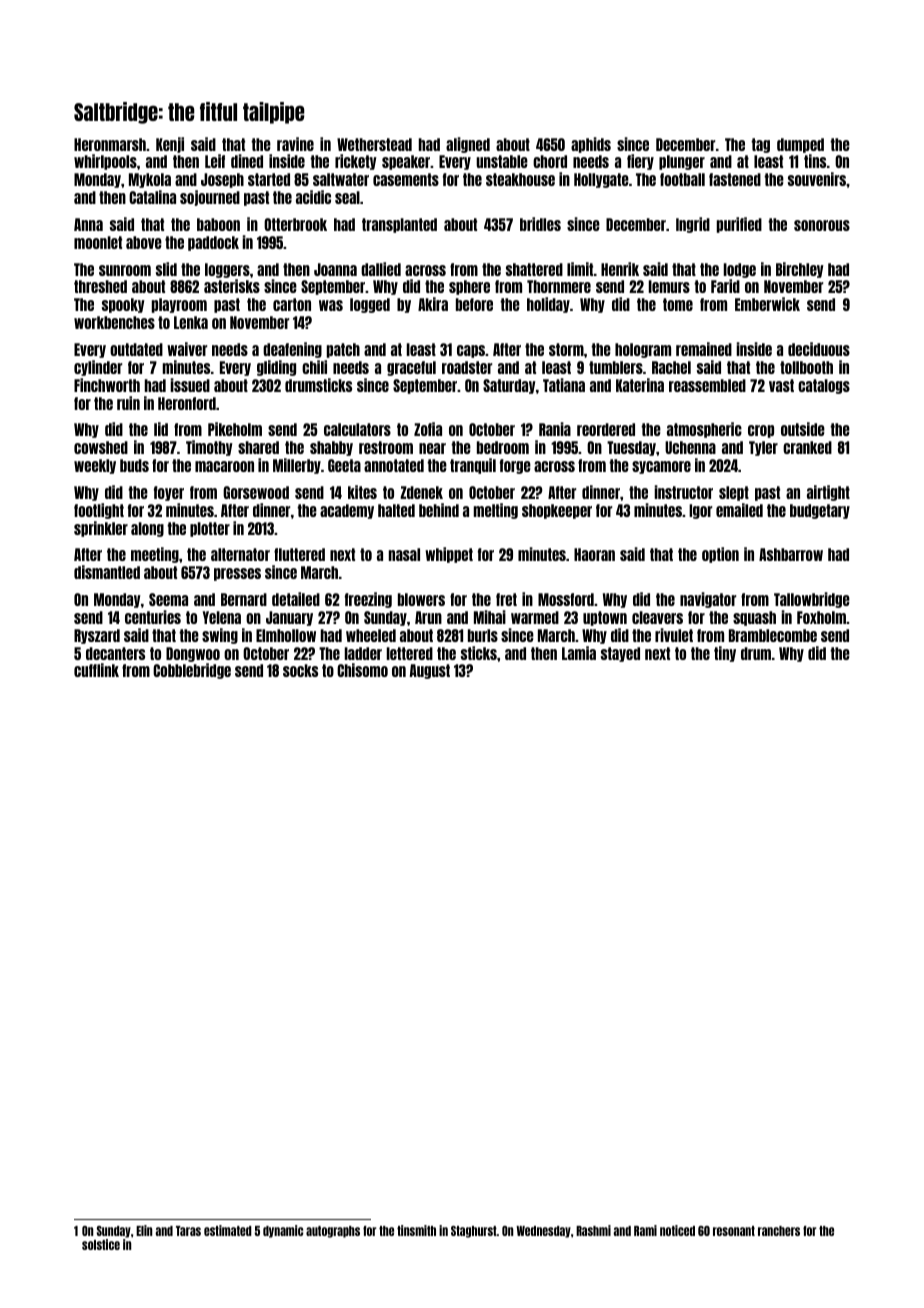 The height and width of the screenshot is (1308, 924). What do you see at coordinates (725, 654) in the screenshot?
I see `tiny` at bounding box center [725, 654].
